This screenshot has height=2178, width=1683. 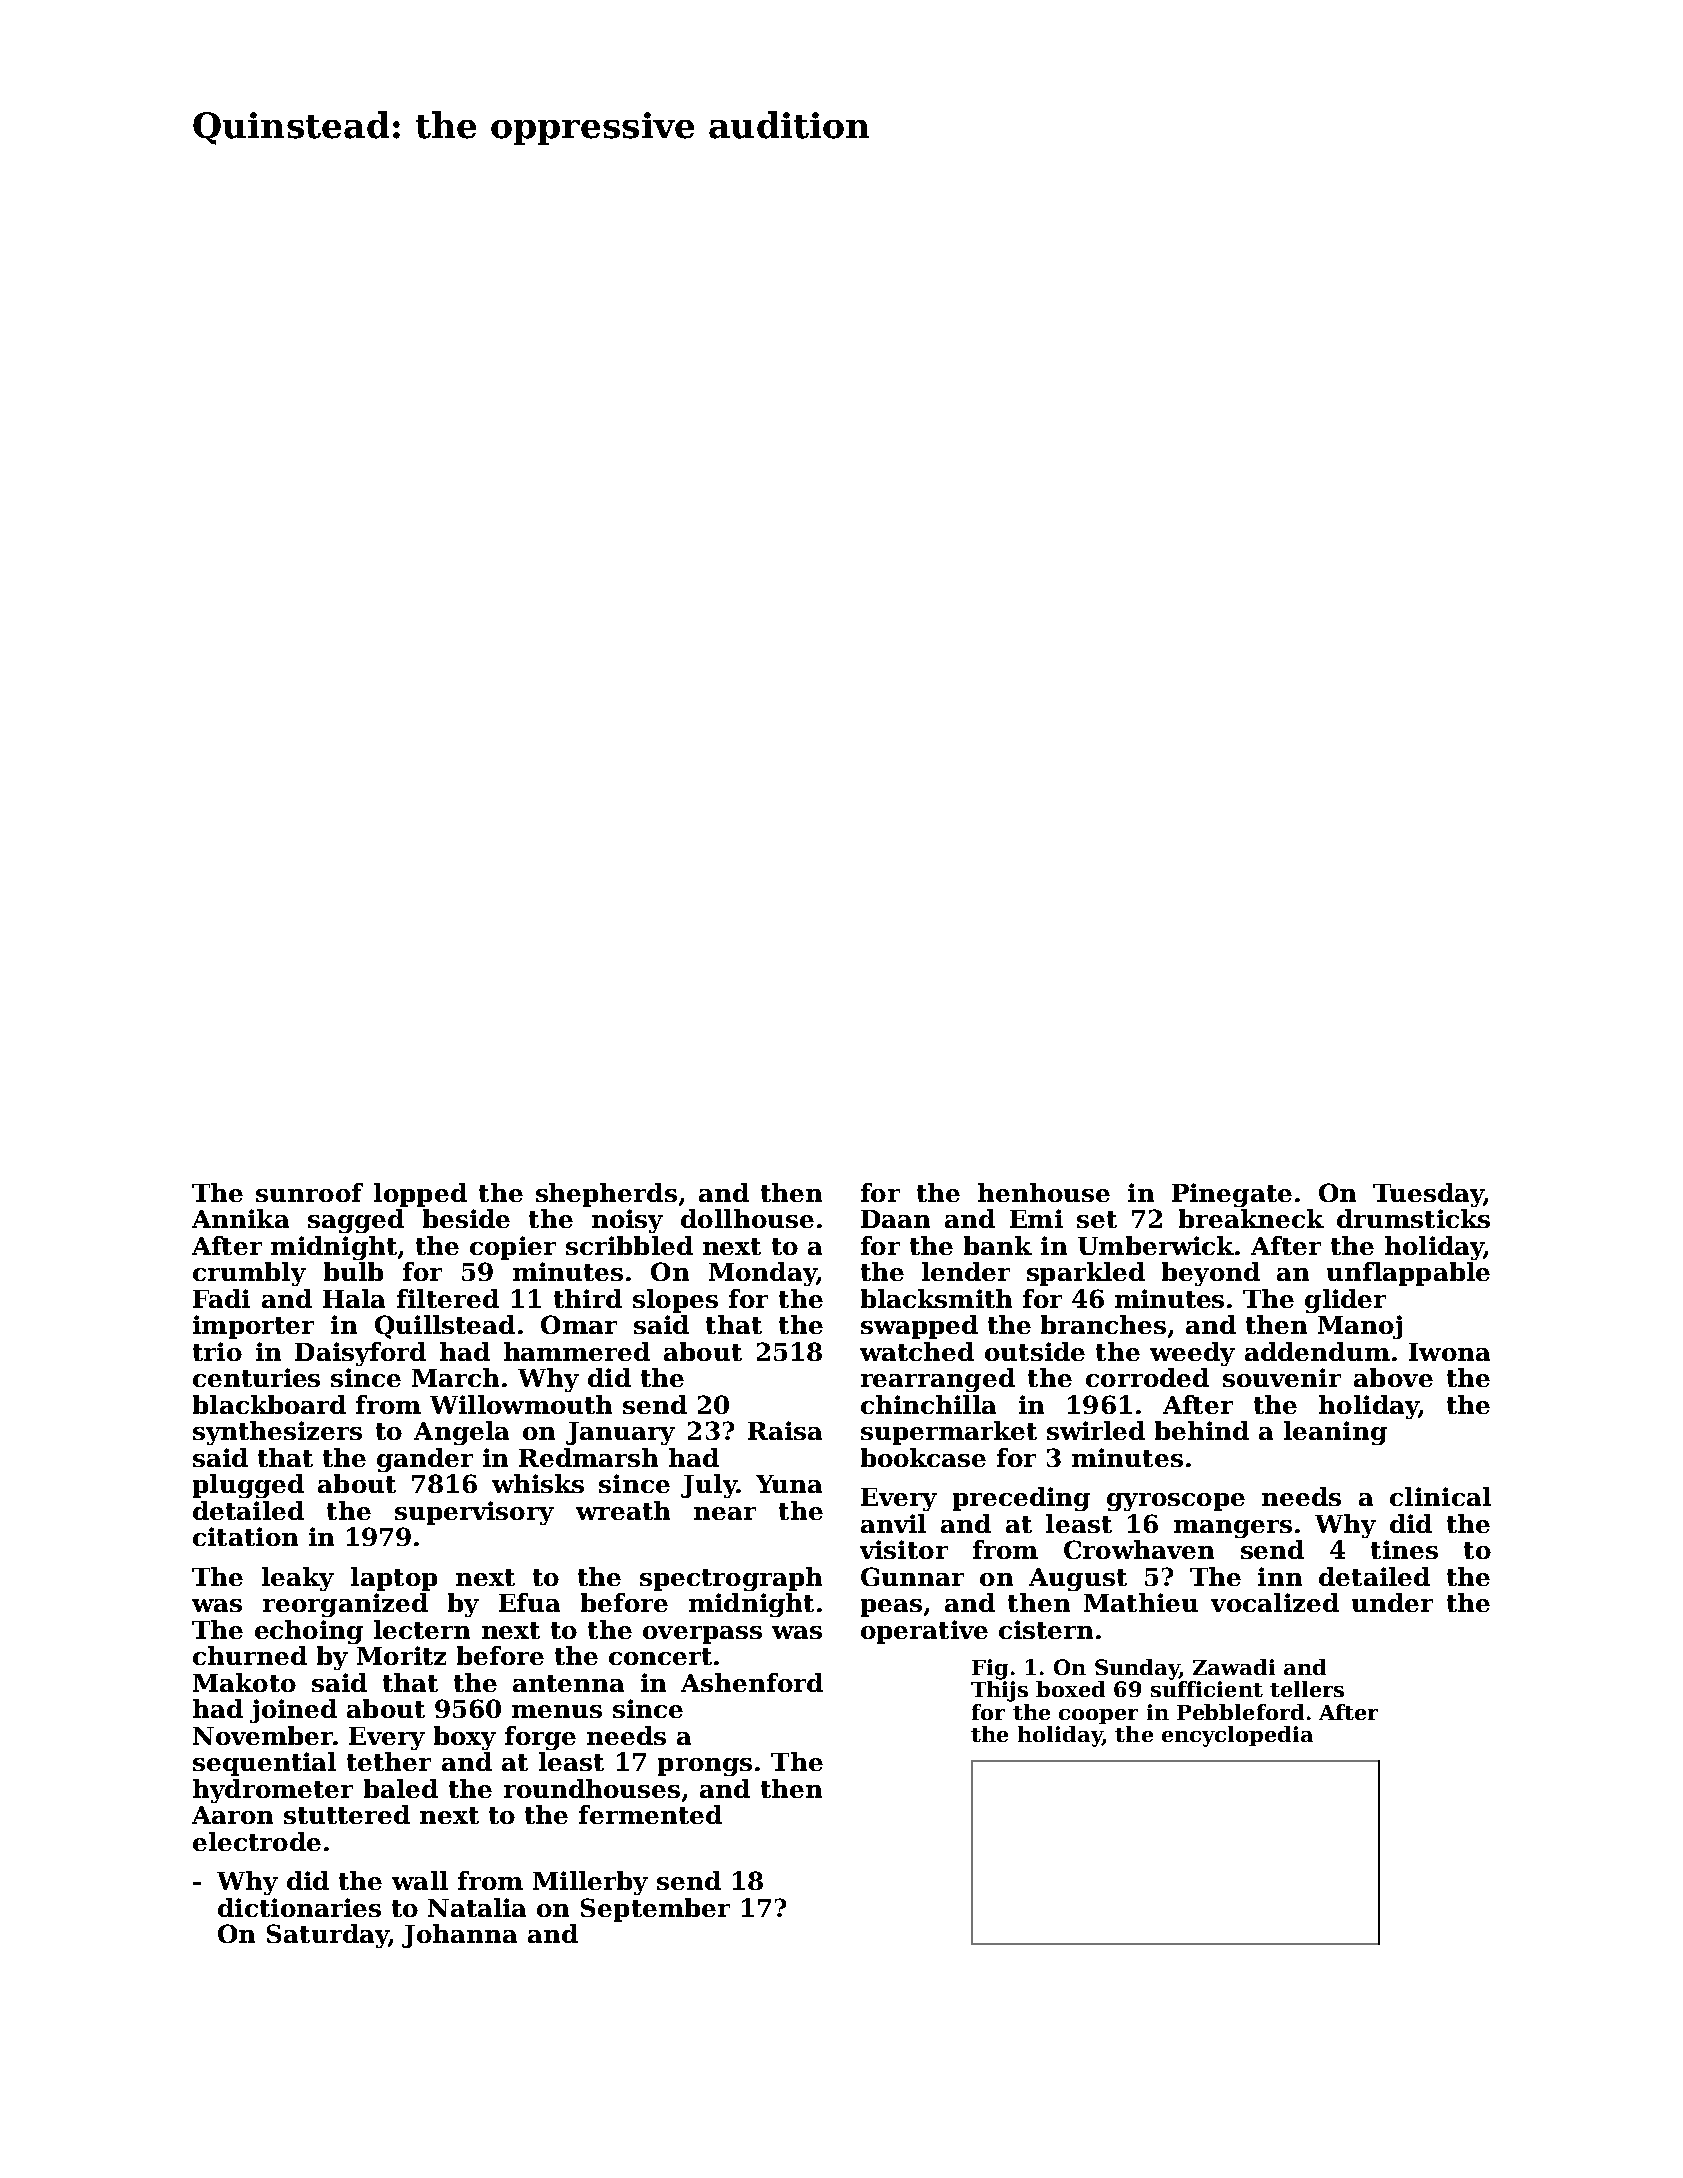 What do you see at coordinates (893, 1523) in the screenshot?
I see `anvil` at bounding box center [893, 1523].
